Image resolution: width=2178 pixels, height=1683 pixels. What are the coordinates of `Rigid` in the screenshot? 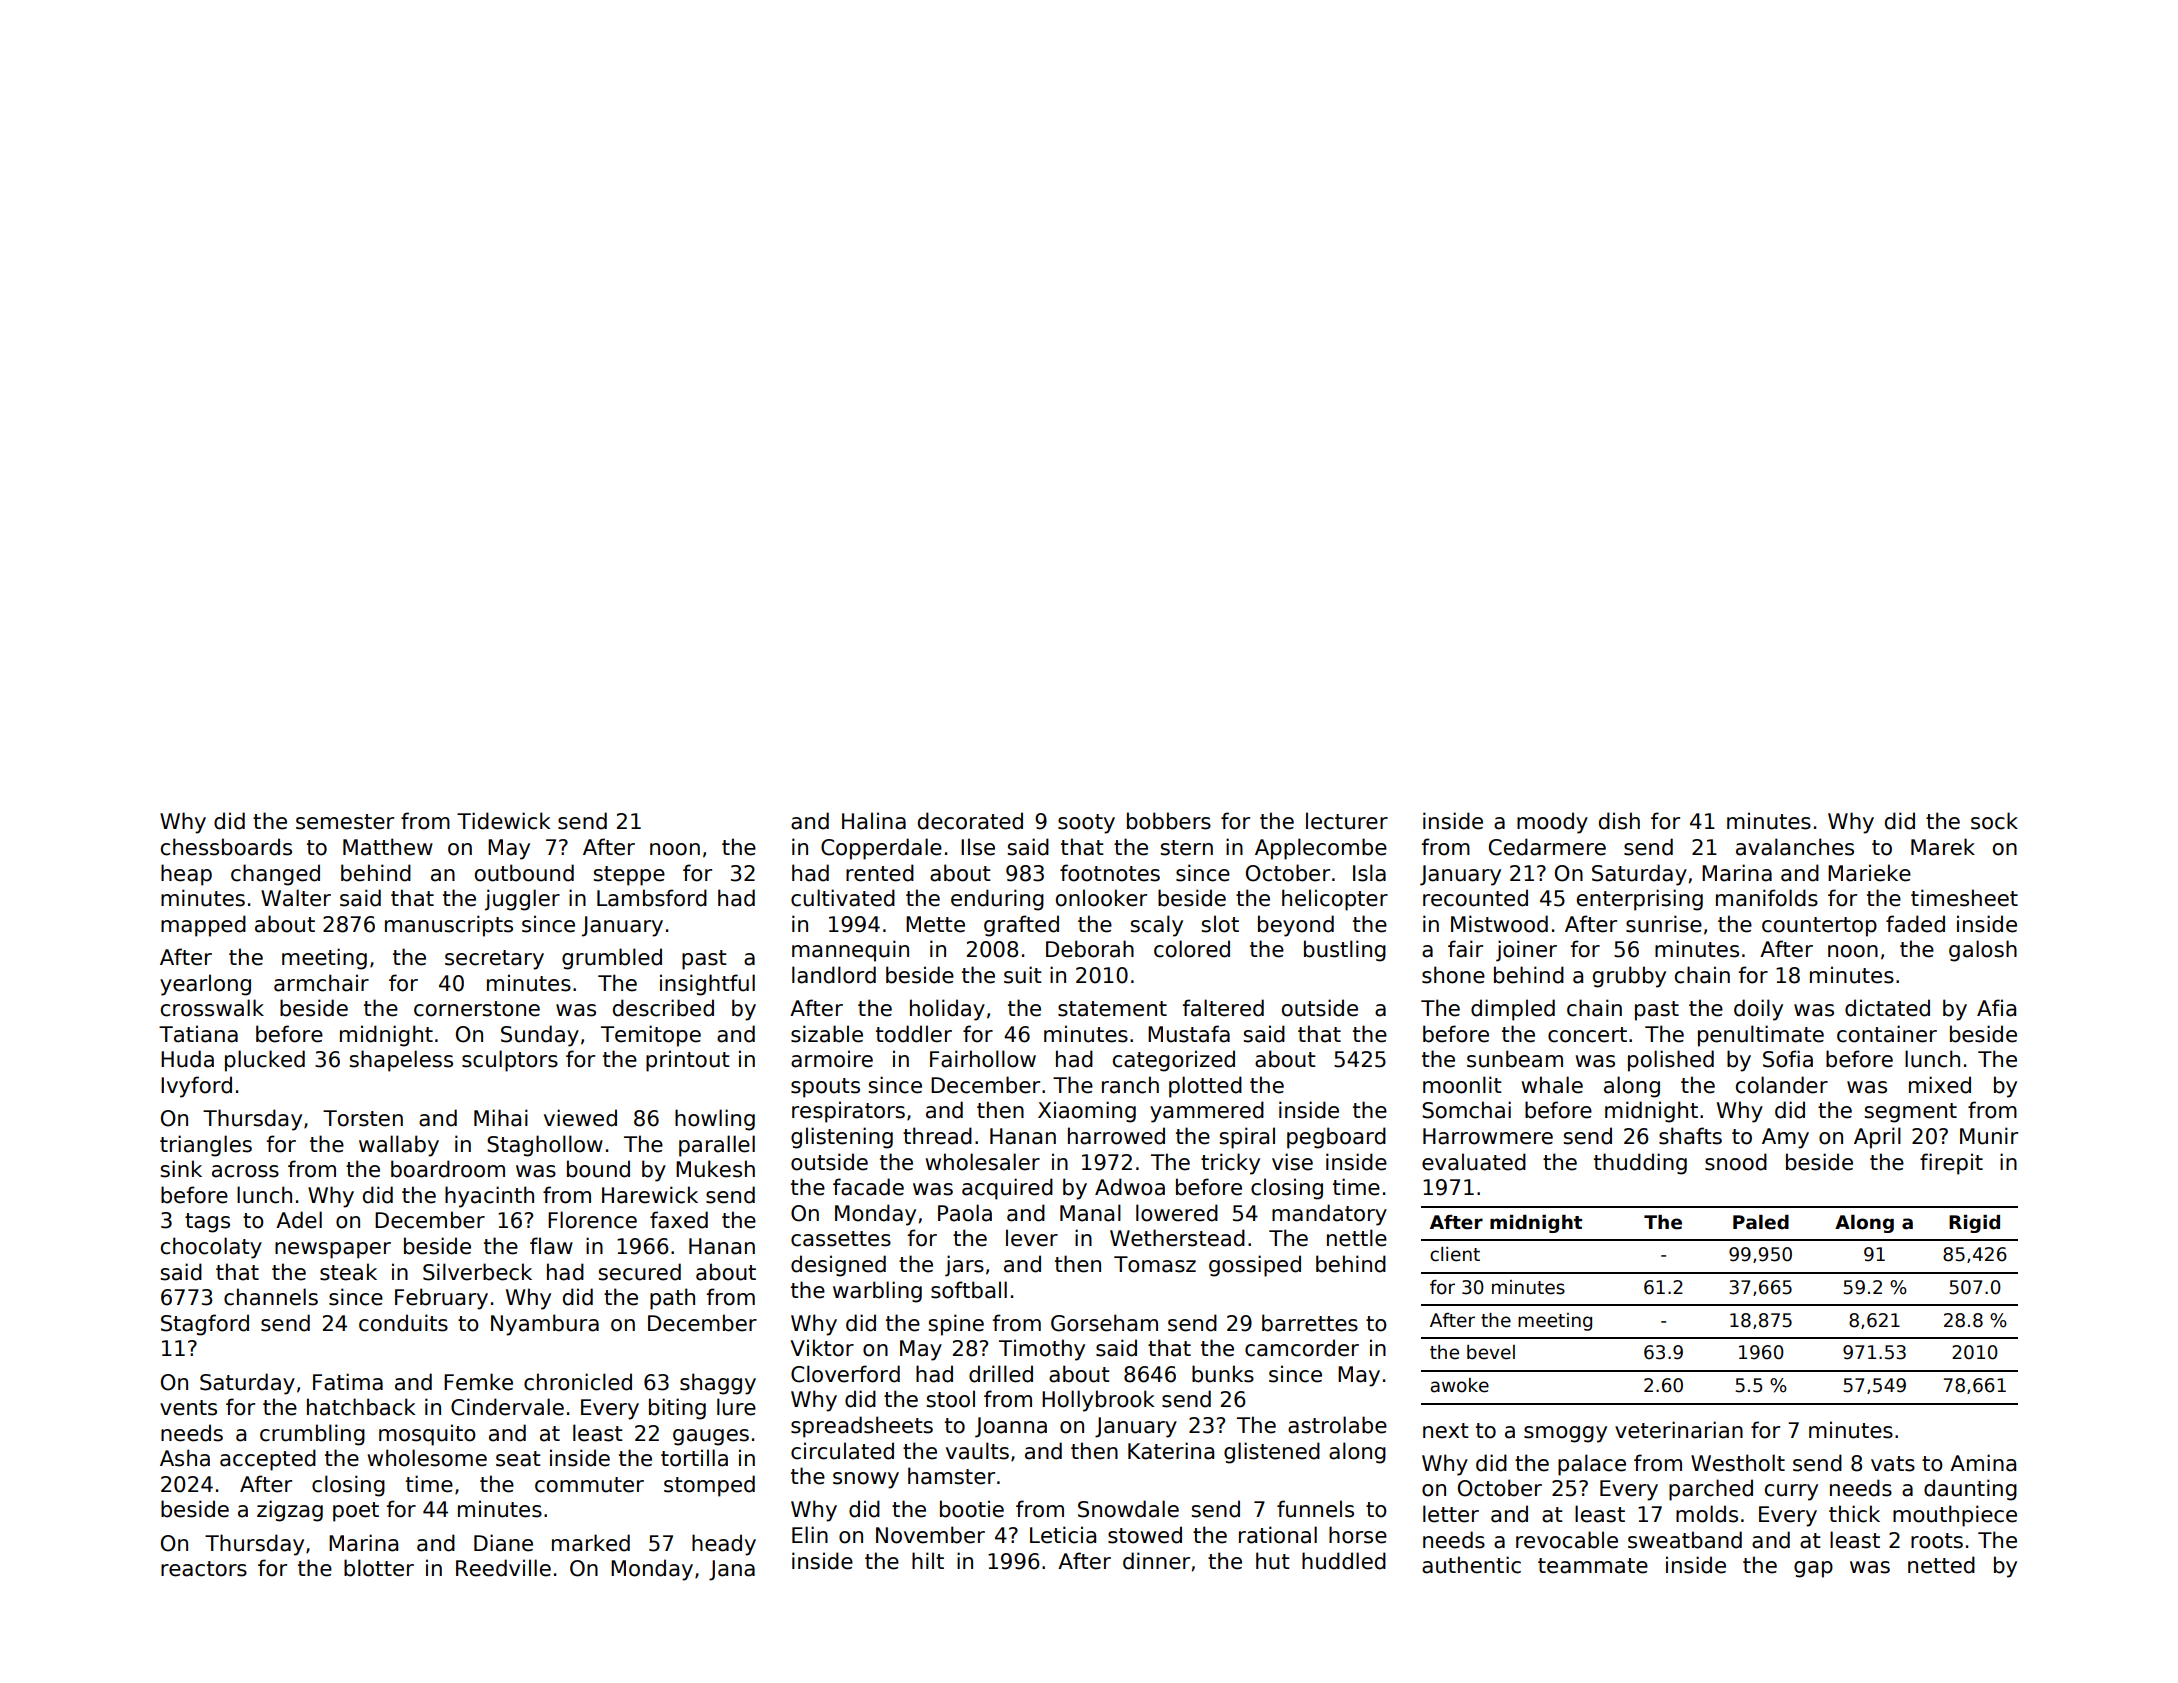 It's located at (1974, 1224).
